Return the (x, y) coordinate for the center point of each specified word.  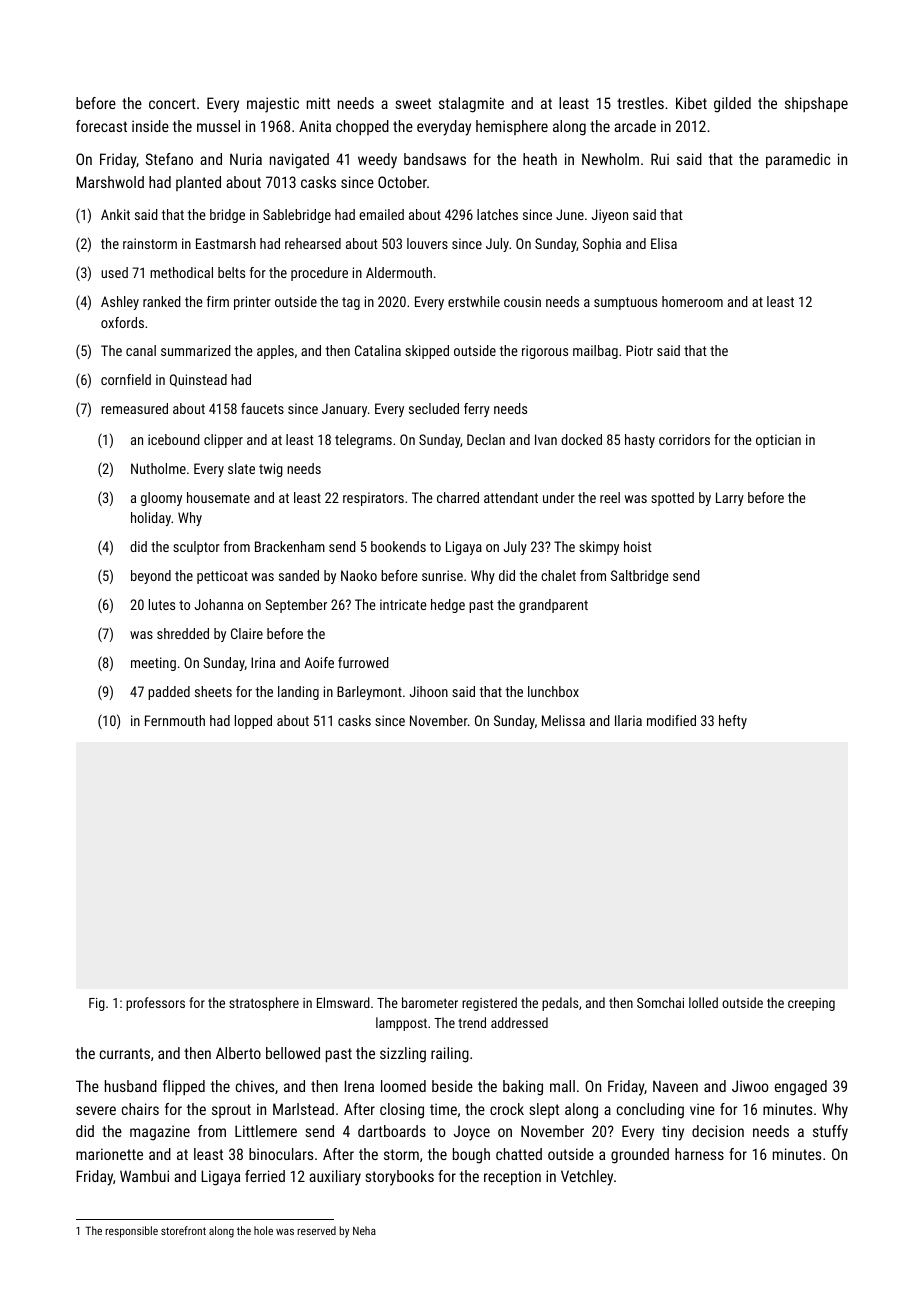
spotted (672, 499)
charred (458, 497)
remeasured (134, 408)
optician (778, 441)
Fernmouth (175, 720)
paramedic (798, 160)
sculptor (196, 548)
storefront (183, 1230)
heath (540, 159)
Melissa (563, 720)
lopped (253, 722)
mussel (218, 126)
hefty (733, 722)
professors (155, 1004)
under (559, 497)
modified (671, 720)
